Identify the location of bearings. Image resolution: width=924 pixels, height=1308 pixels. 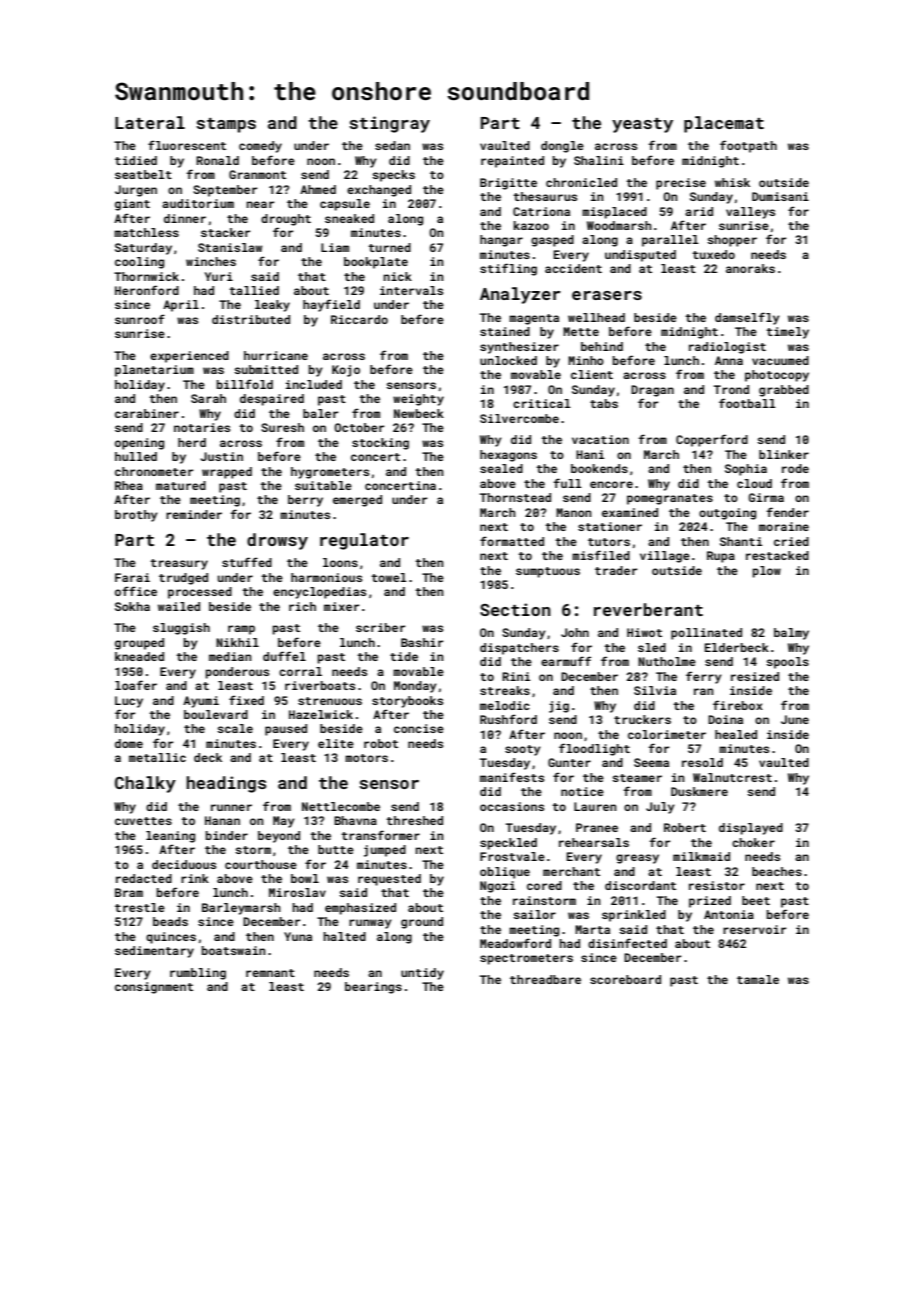
(373, 988).
